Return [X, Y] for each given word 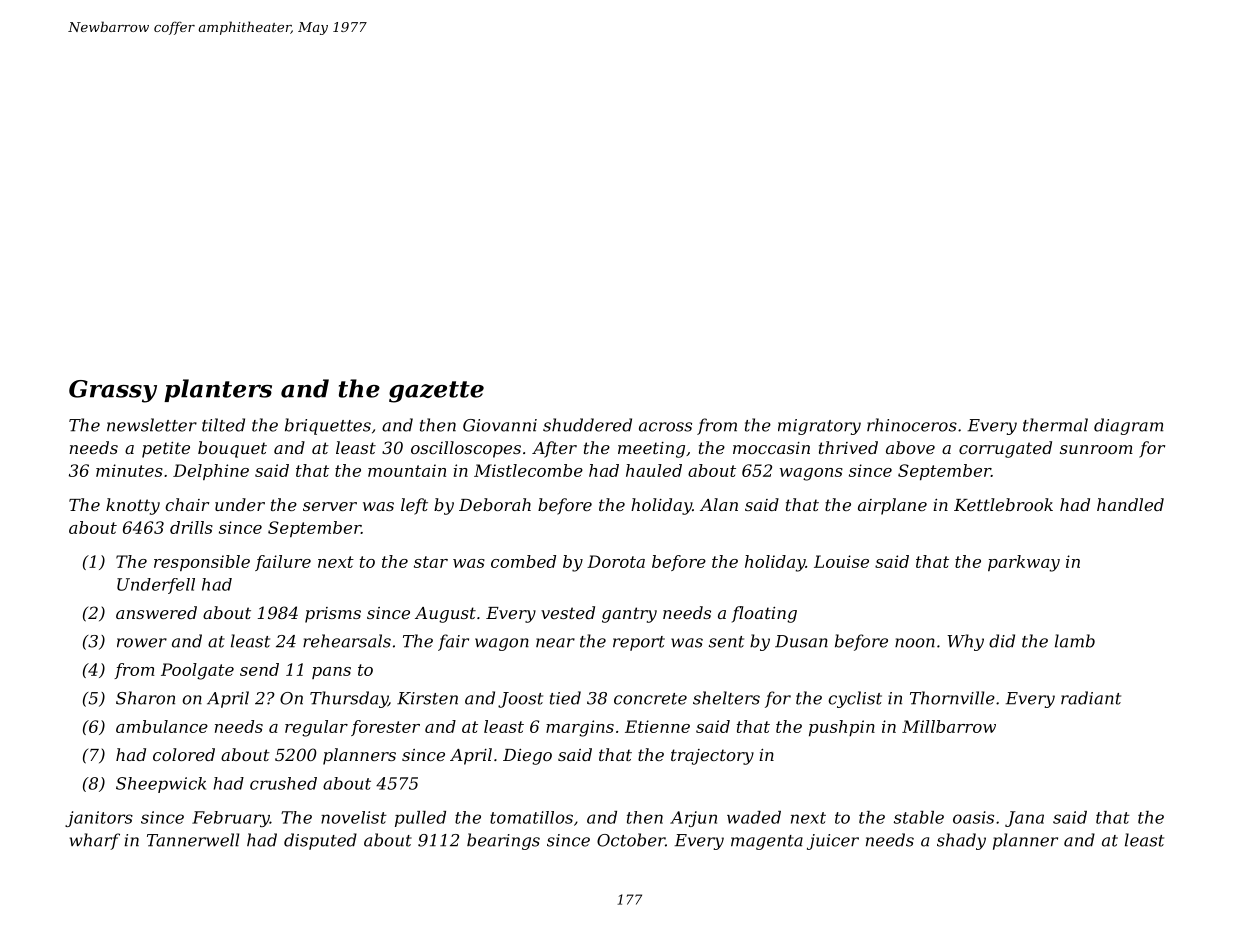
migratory [819, 427]
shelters [726, 698]
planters [218, 390]
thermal [1055, 425]
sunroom [1096, 449]
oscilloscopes [466, 449]
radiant [1091, 698]
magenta [767, 842]
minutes [129, 470]
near [555, 643]
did [1002, 641]
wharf [95, 841]
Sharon [145, 698]
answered [156, 612]
